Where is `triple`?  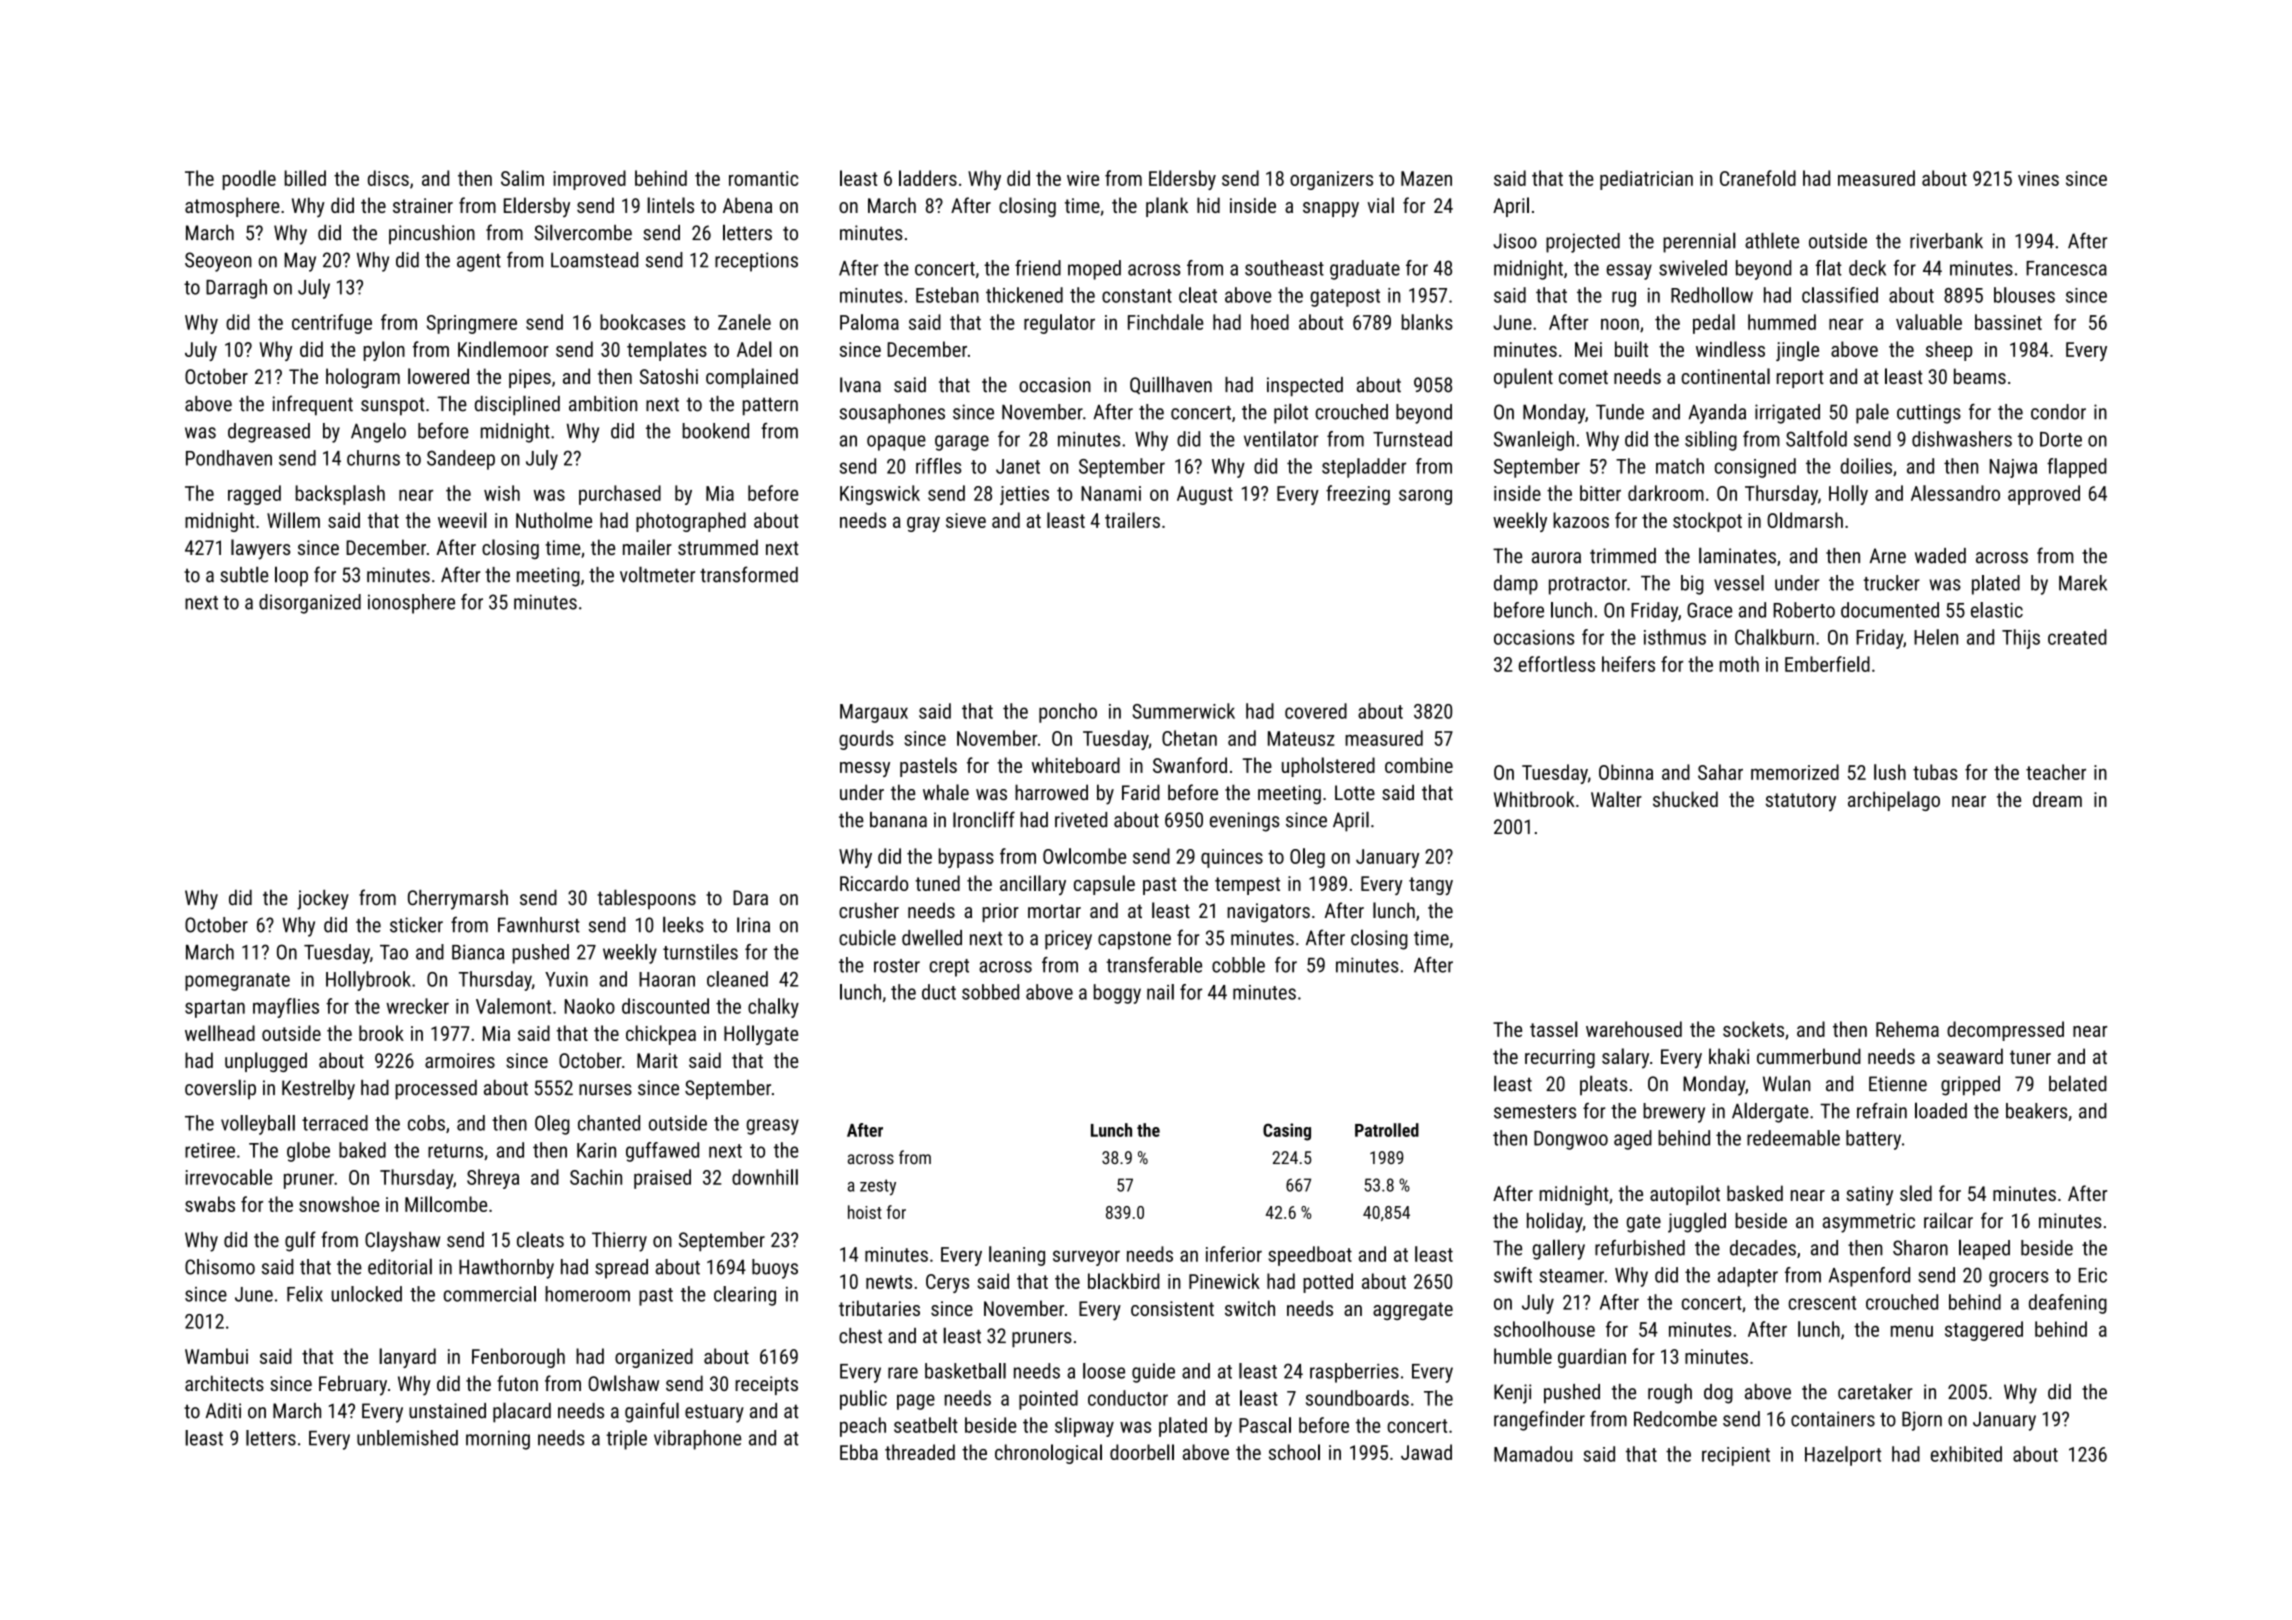
triple is located at coordinates (626, 1440).
